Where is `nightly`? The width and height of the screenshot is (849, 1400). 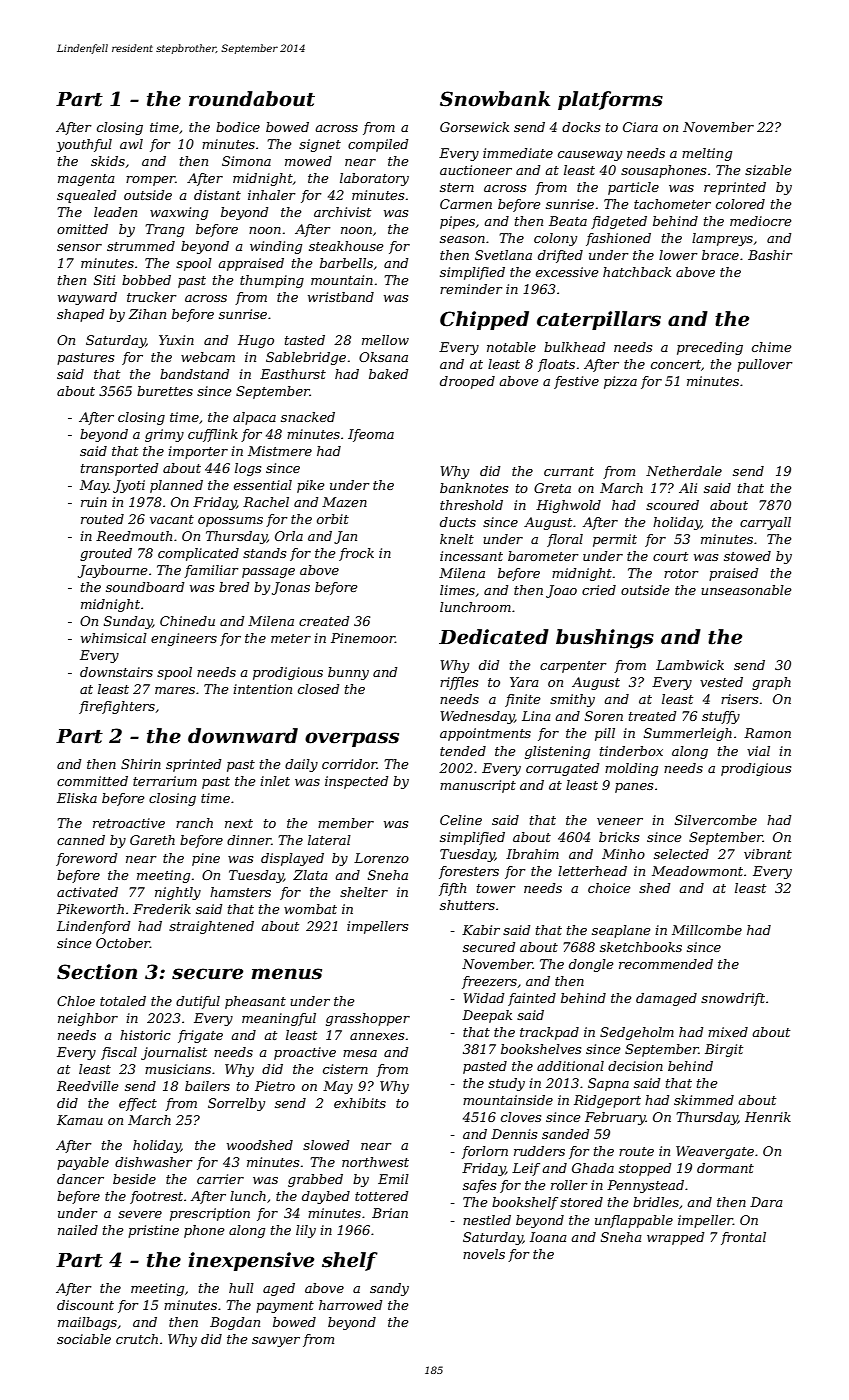 nightly is located at coordinates (178, 893).
